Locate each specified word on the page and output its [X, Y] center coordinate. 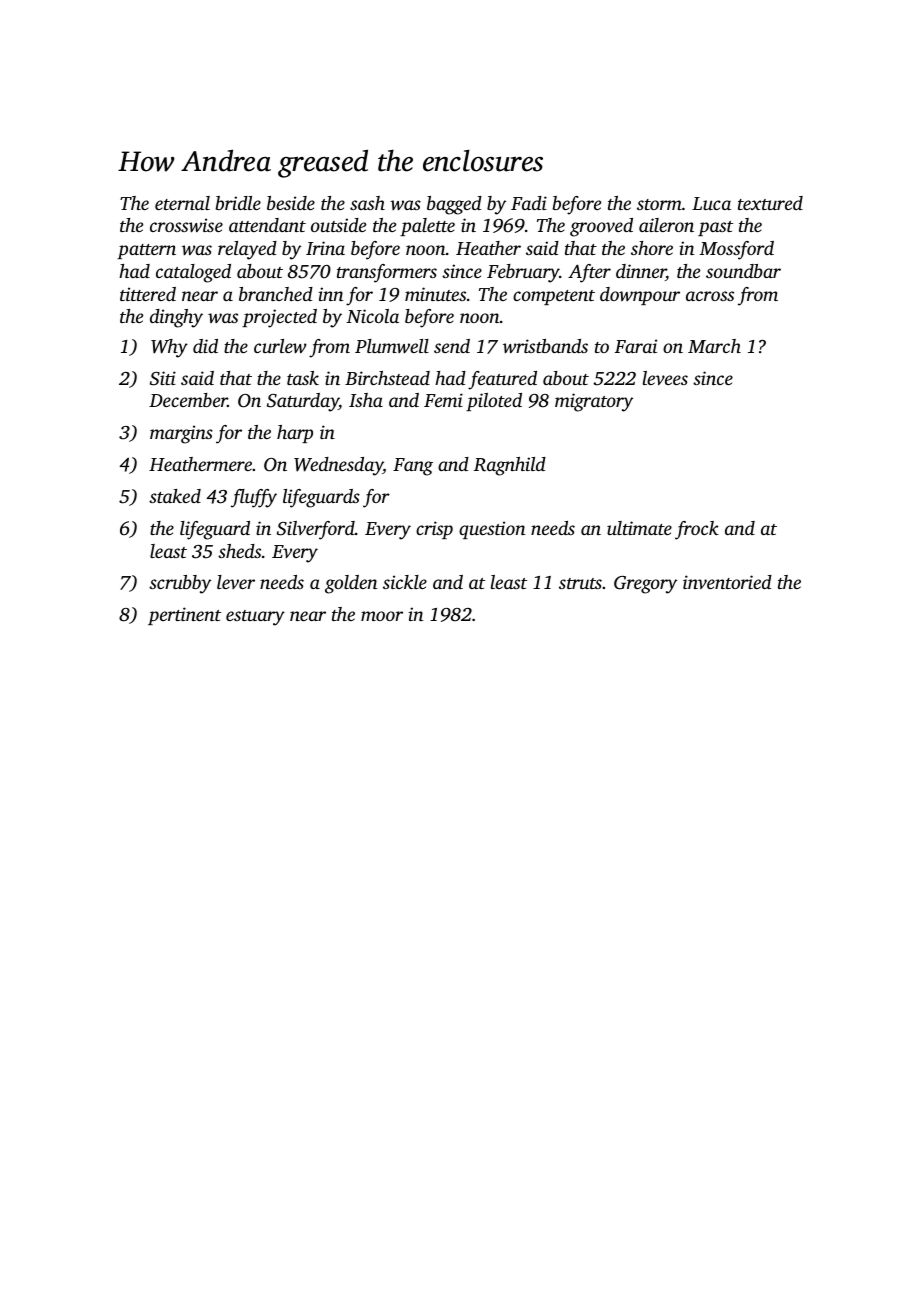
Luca [711, 203]
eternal [182, 203]
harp [295, 434]
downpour [640, 296]
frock [697, 530]
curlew [280, 346]
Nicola [373, 316]
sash [367, 203]
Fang [413, 467]
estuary [255, 618]
